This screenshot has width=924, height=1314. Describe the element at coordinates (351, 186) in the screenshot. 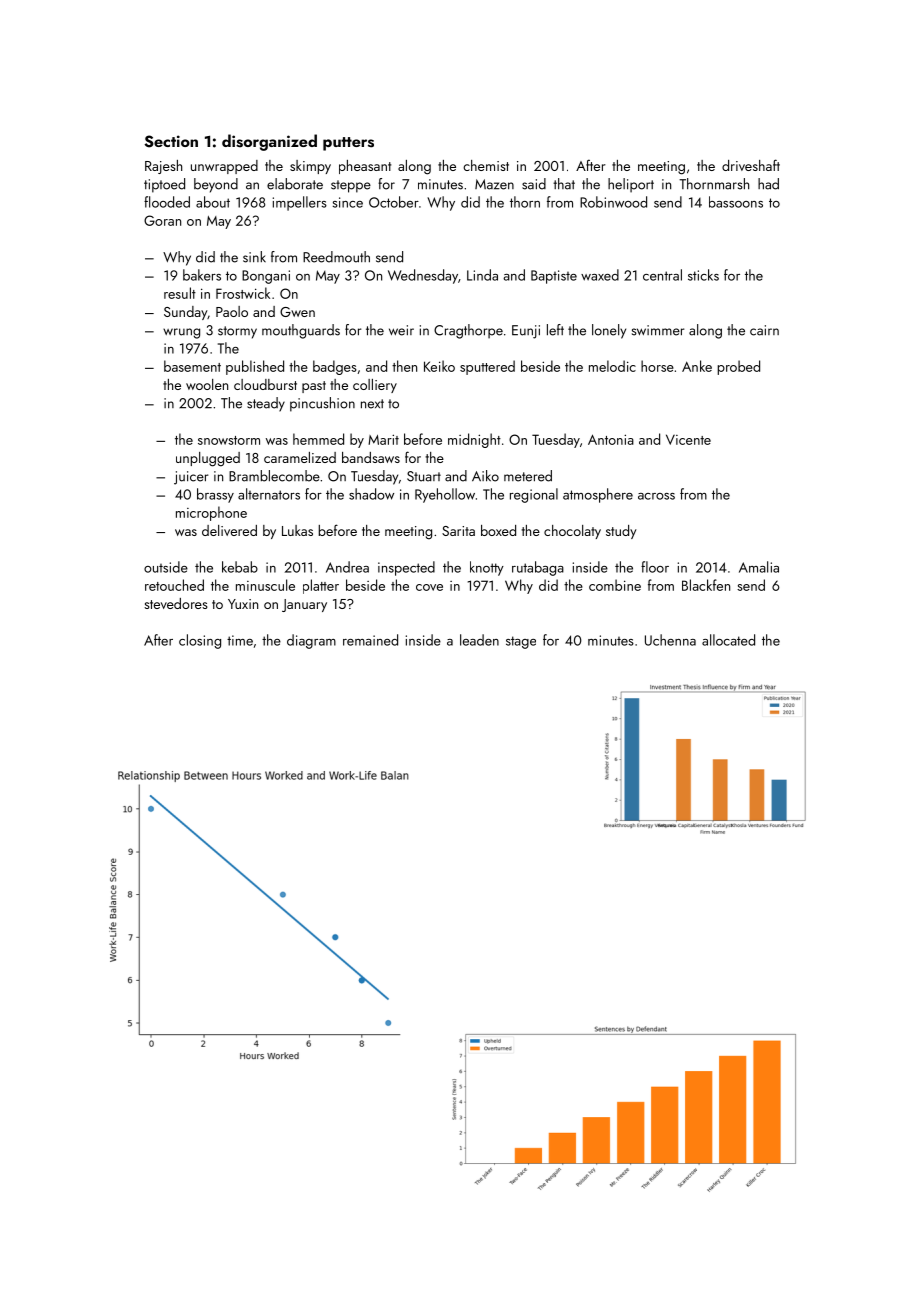

I see `steppe` at that location.
